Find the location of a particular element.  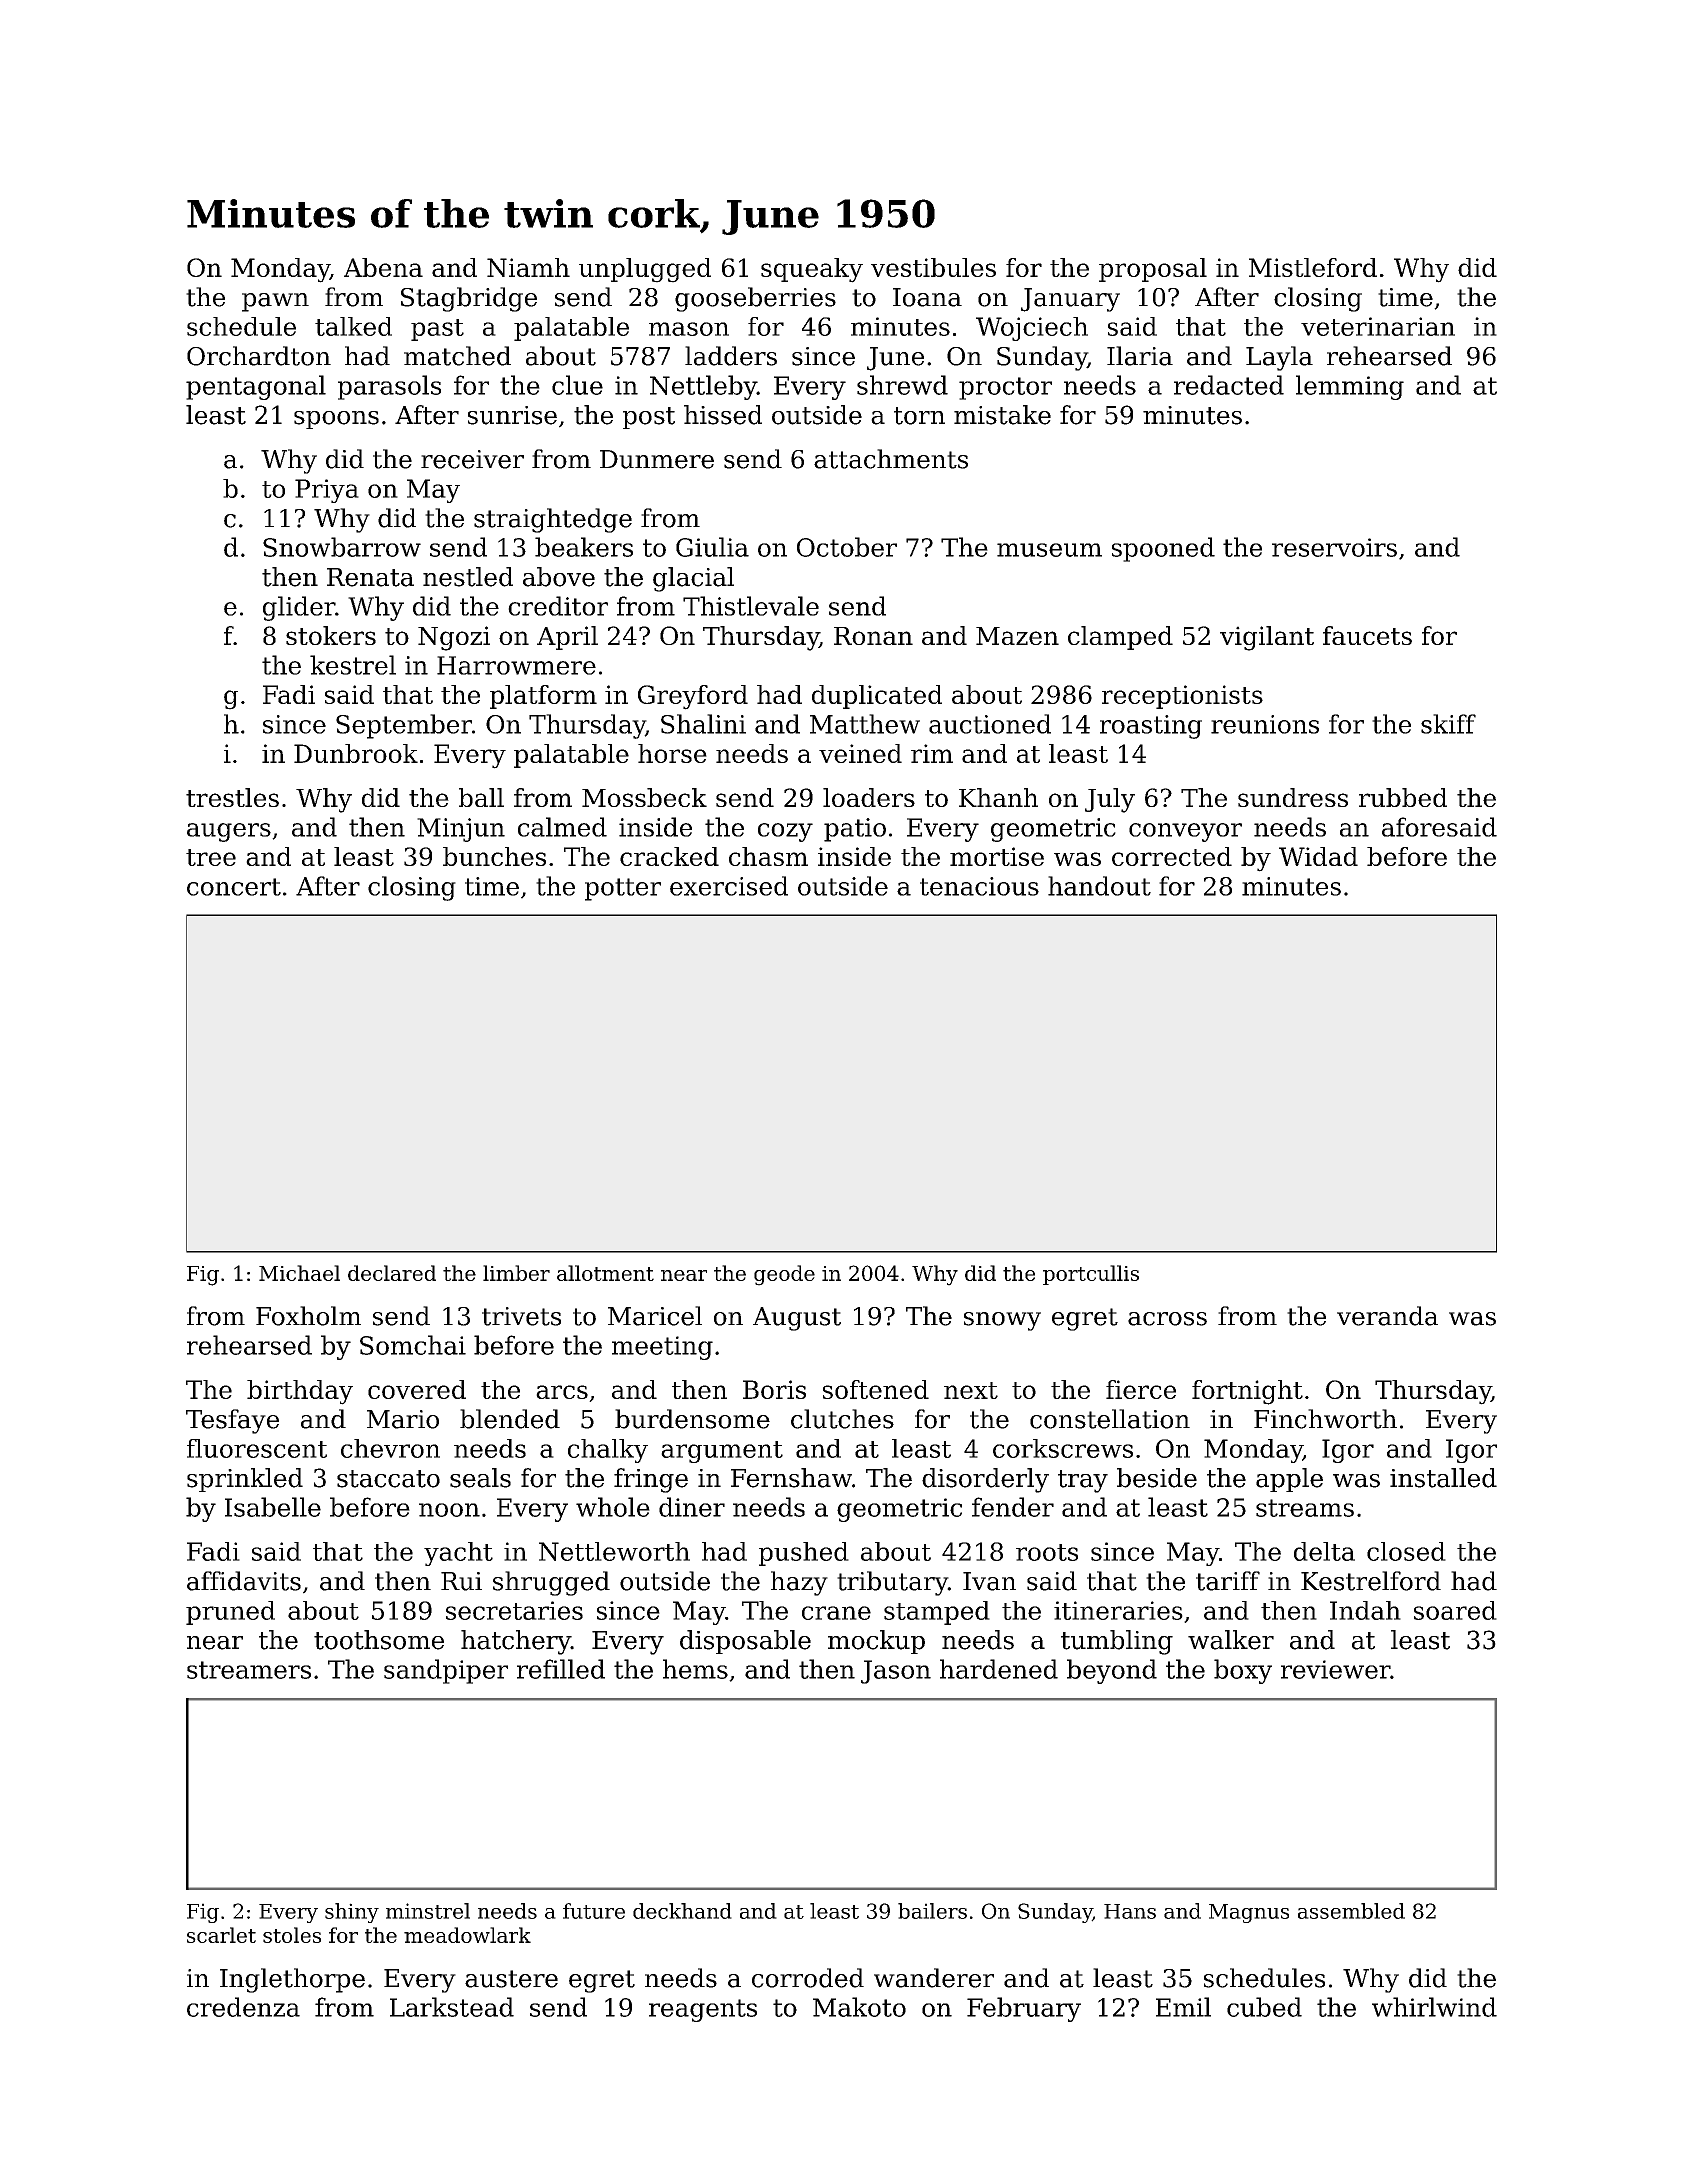

February is located at coordinates (1024, 2009).
